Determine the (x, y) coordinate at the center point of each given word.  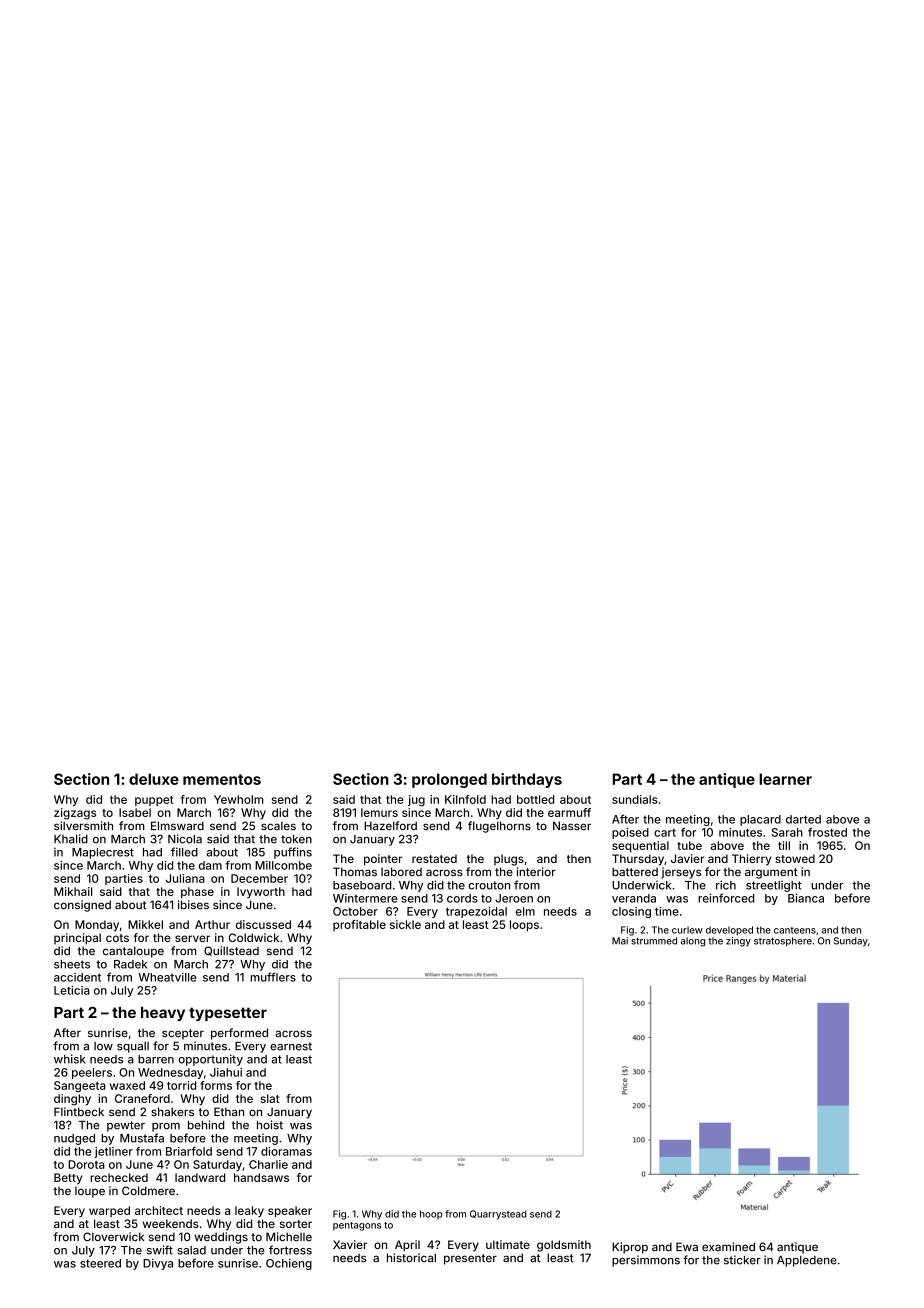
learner (785, 779)
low (103, 1046)
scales (278, 826)
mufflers (273, 977)
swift (160, 1250)
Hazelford (390, 825)
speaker (290, 1212)
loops (524, 926)
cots (117, 938)
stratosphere (783, 942)
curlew (687, 930)
